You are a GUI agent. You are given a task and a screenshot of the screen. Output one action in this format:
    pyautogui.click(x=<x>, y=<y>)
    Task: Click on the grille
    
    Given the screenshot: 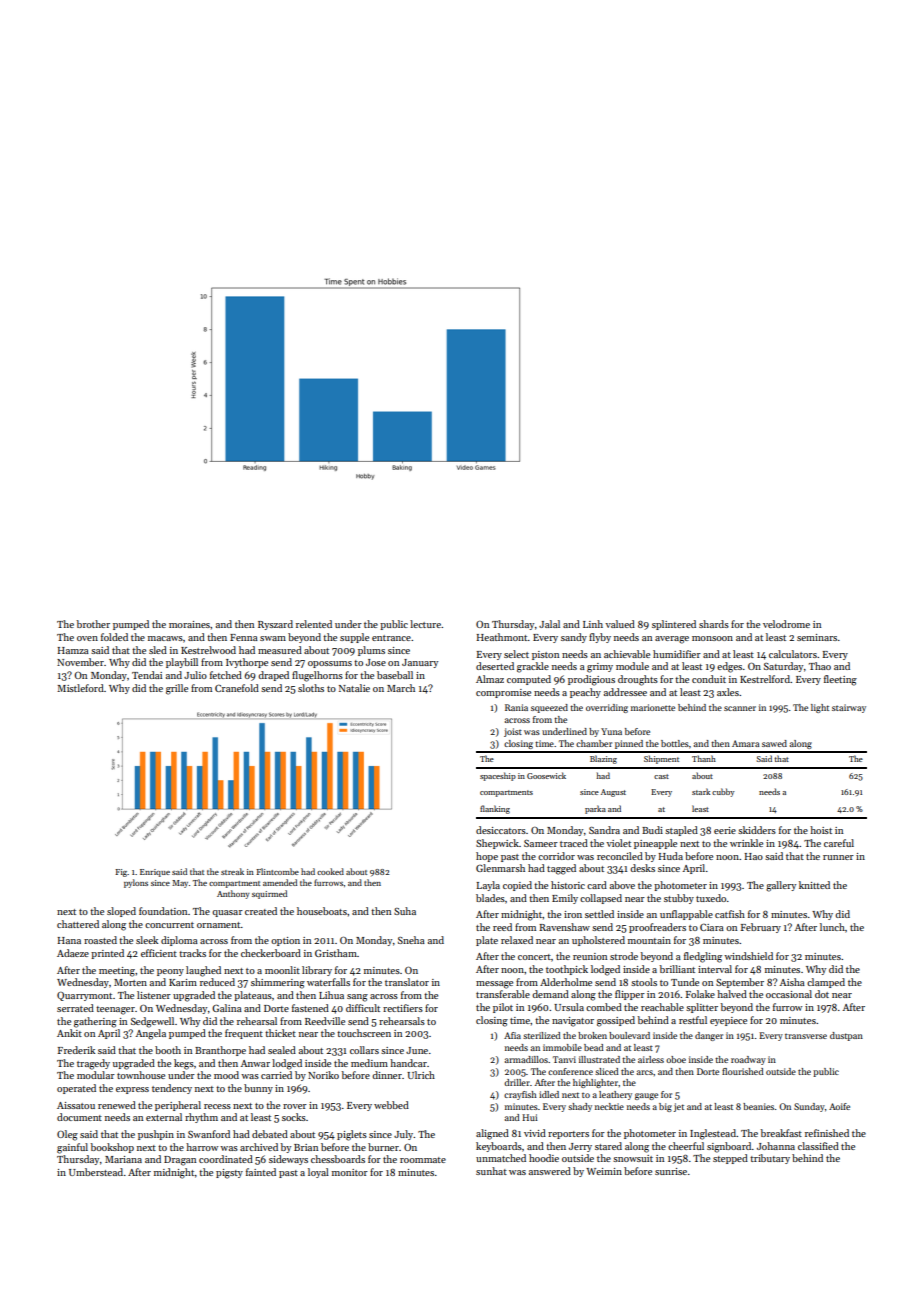 What is the action you would take?
    pyautogui.click(x=177, y=689)
